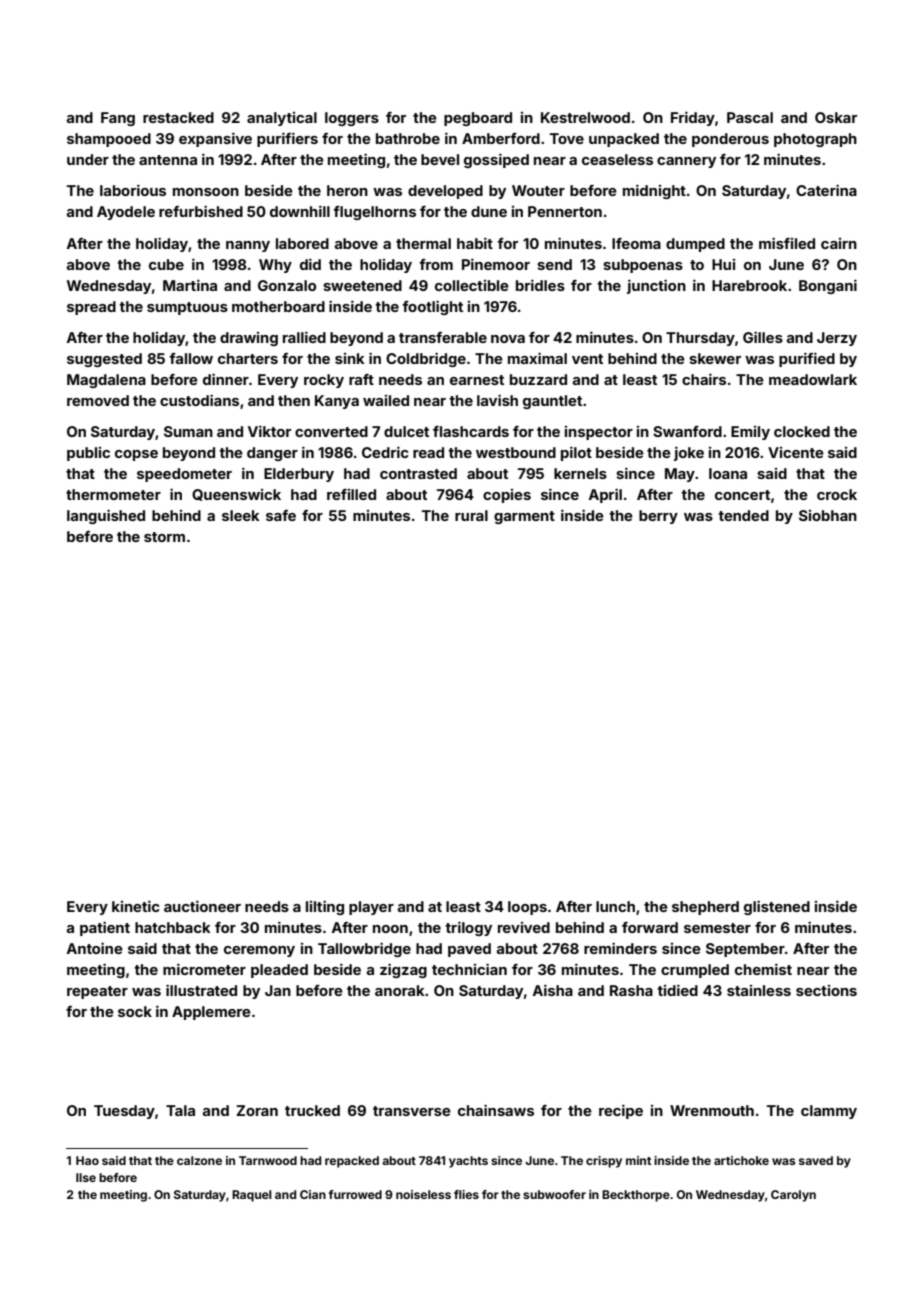  What do you see at coordinates (576, 453) in the screenshot?
I see `pilot` at bounding box center [576, 453].
